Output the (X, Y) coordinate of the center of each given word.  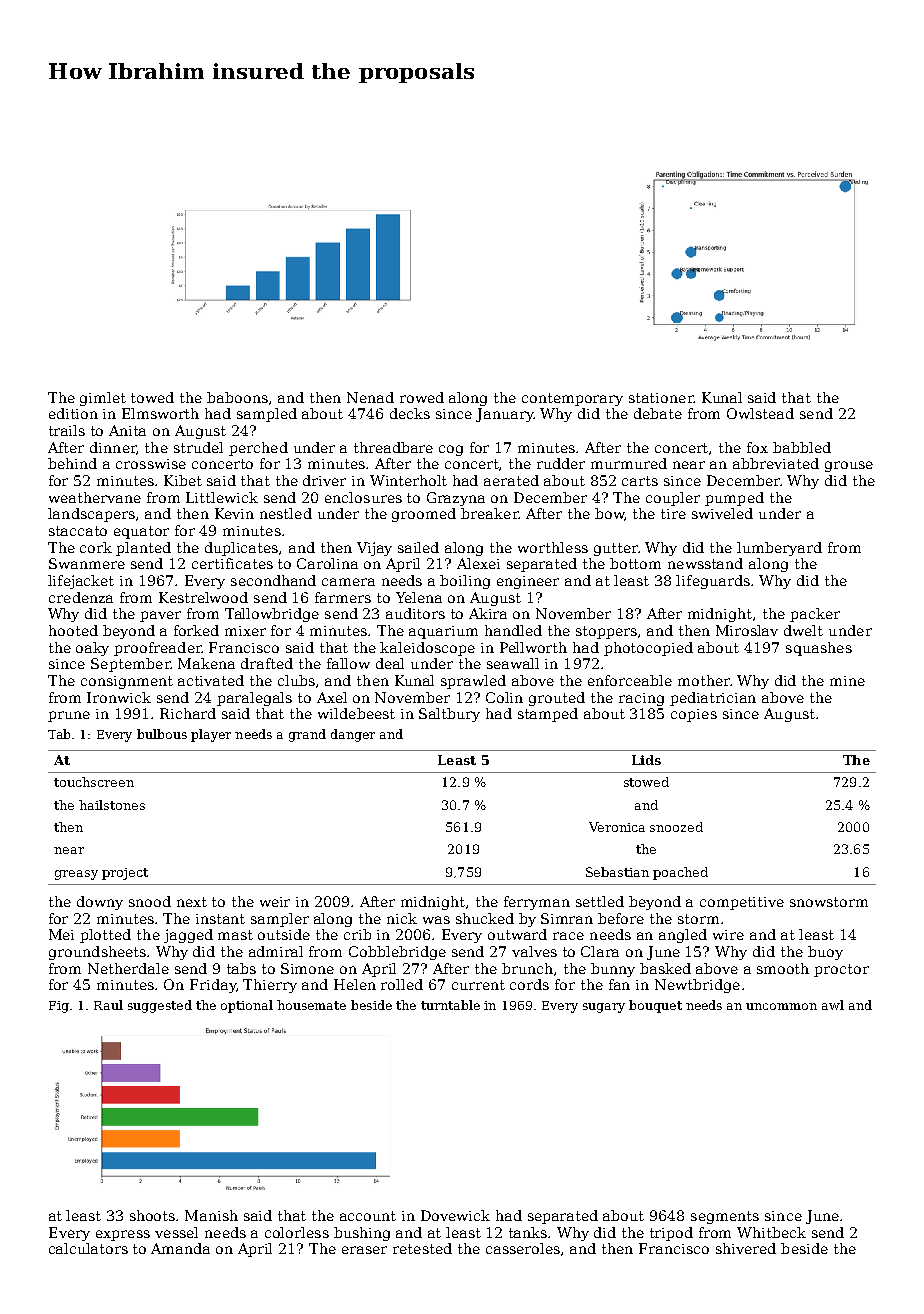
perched (258, 449)
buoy (825, 953)
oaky (92, 649)
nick (402, 918)
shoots (153, 1215)
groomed (424, 515)
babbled (802, 447)
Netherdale (128, 968)
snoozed (676, 827)
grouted (557, 699)
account (368, 1216)
